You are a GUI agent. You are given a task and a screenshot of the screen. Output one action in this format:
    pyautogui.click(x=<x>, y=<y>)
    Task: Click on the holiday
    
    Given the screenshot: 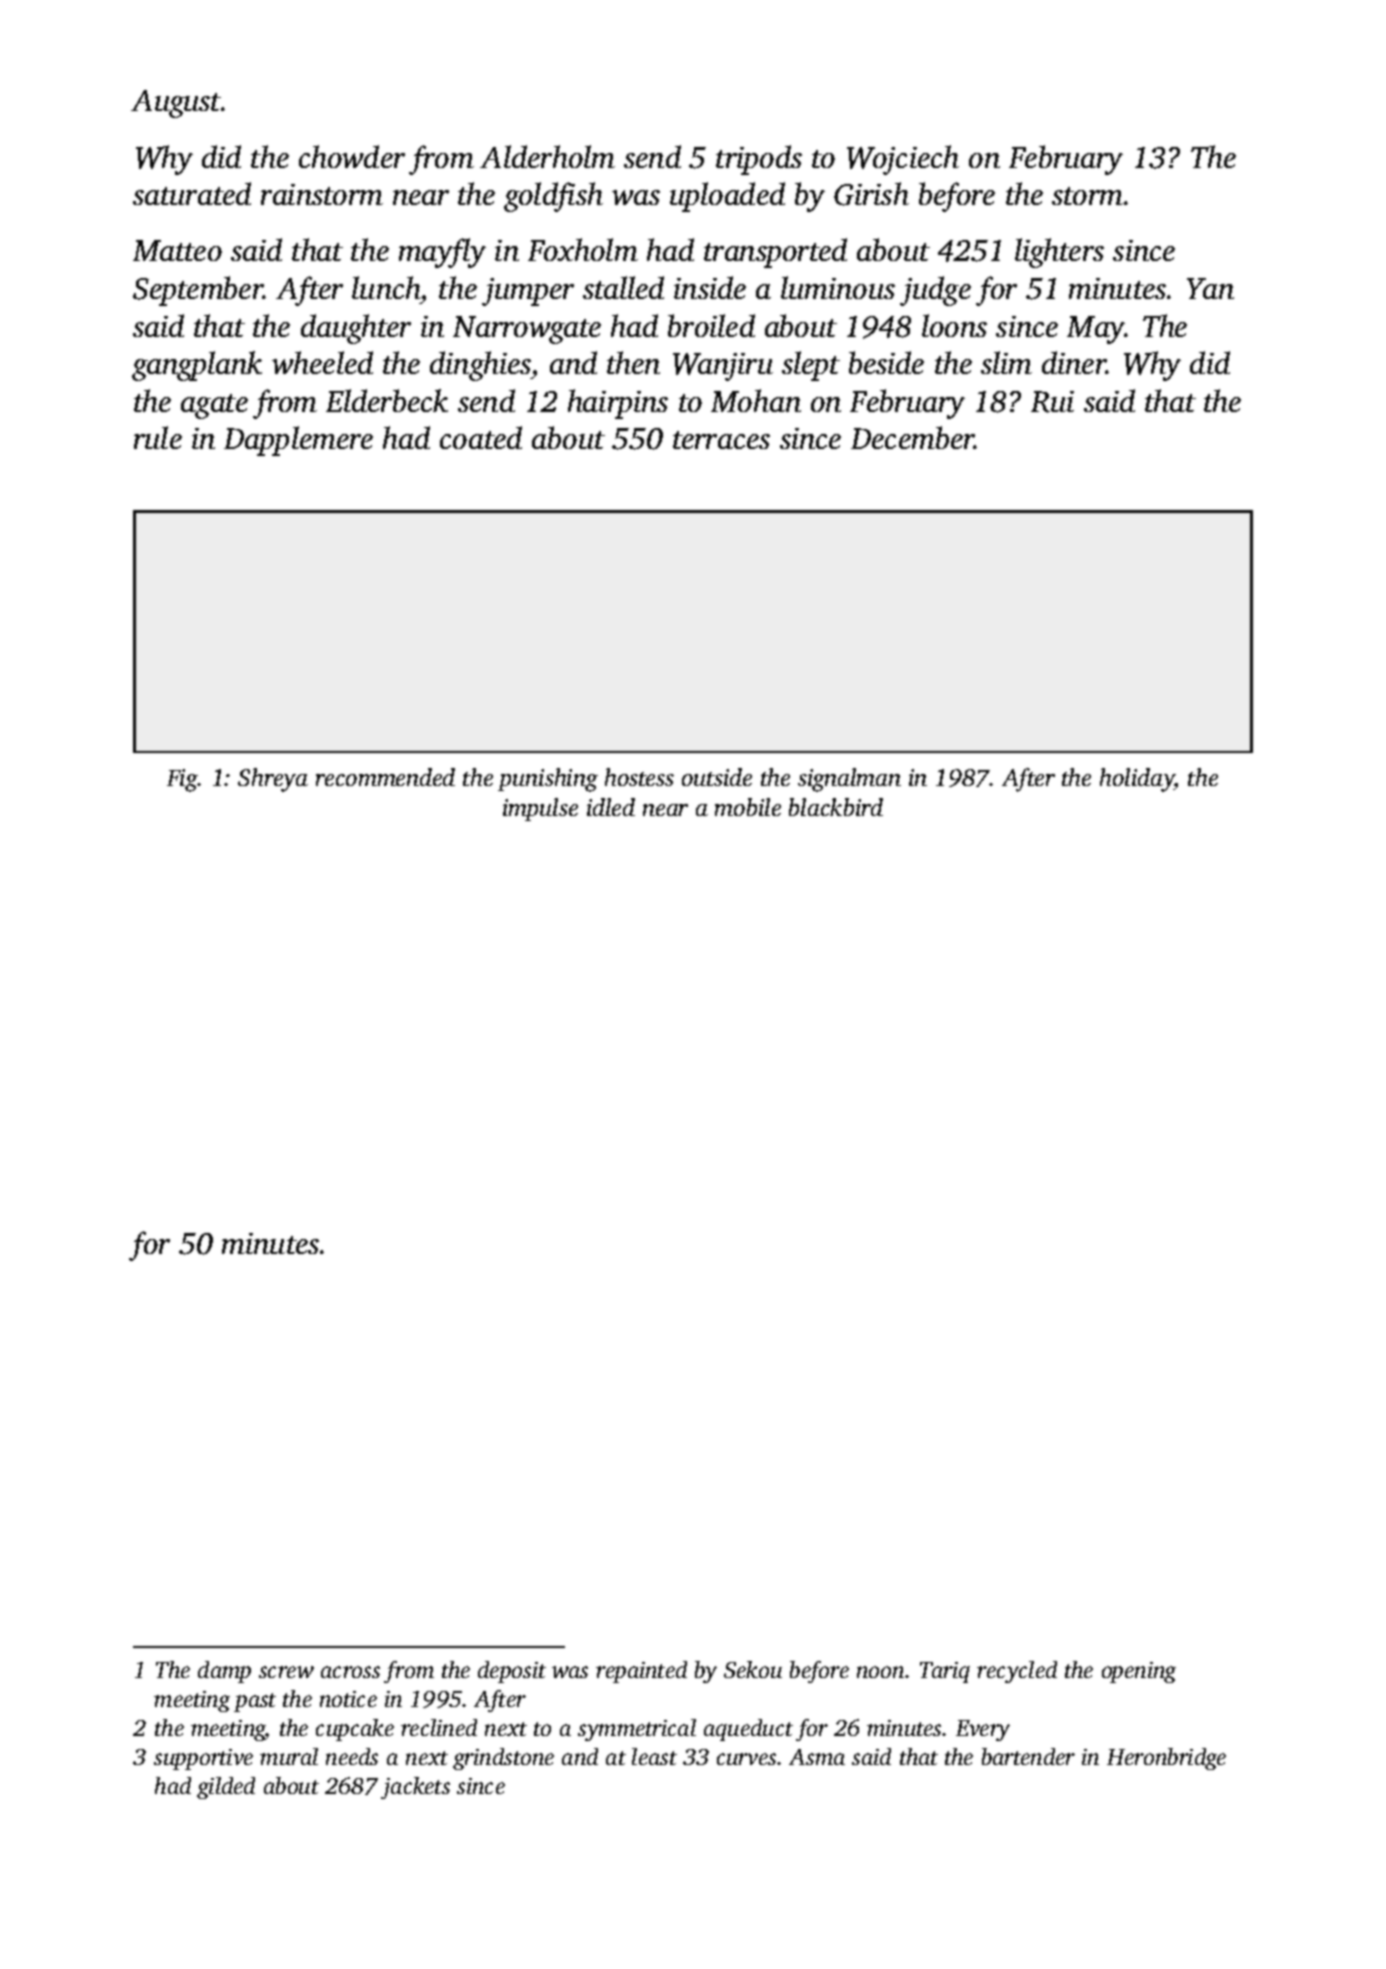 What is the action you would take?
    pyautogui.click(x=1137, y=780)
